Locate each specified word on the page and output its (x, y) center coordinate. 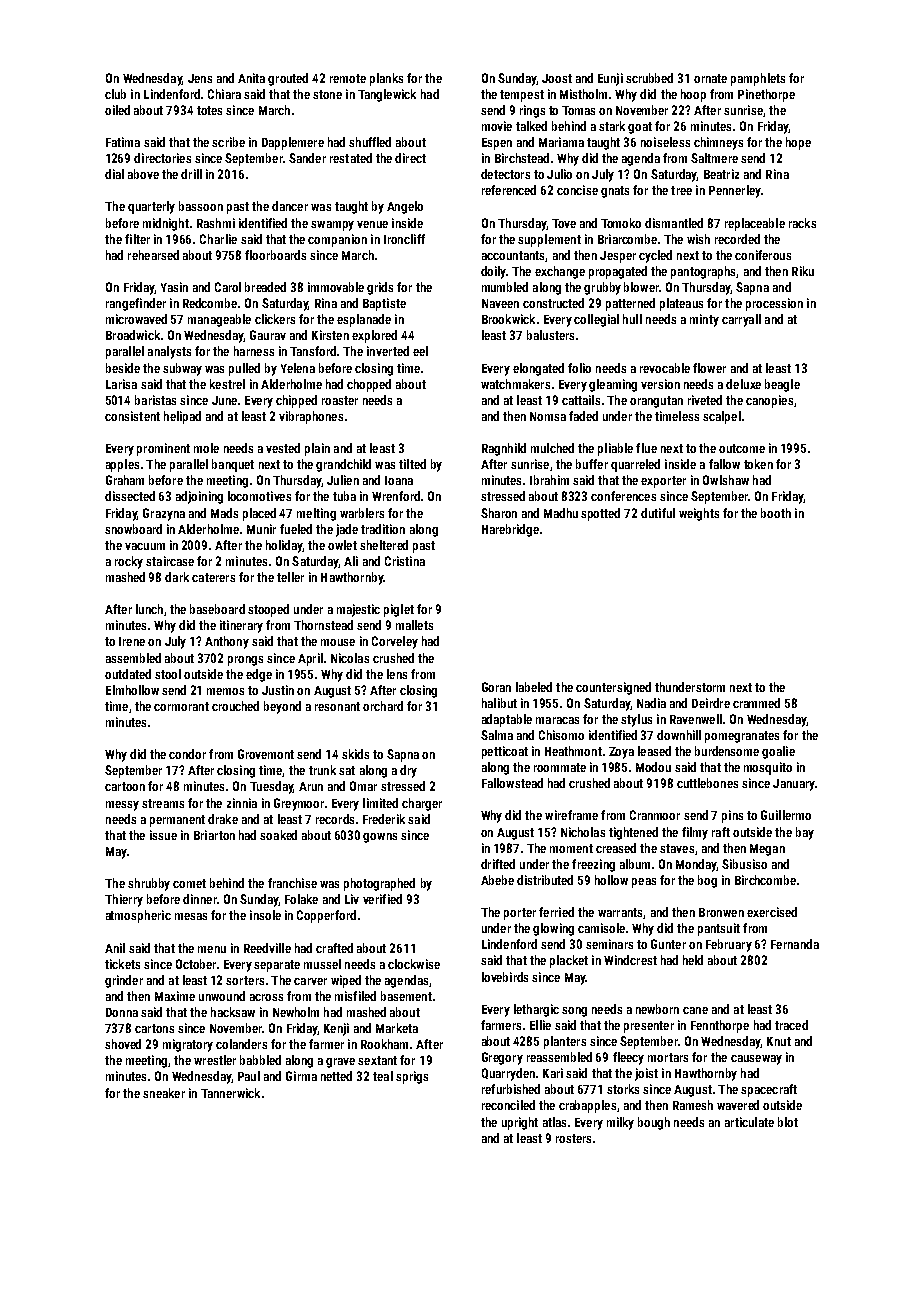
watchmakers (515, 384)
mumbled (505, 287)
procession (774, 304)
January (794, 785)
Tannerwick (230, 1093)
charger (422, 804)
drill (191, 174)
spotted (600, 514)
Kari (553, 1073)
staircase (170, 561)
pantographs (703, 272)
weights (699, 514)
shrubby (149, 884)
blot (788, 1122)
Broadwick (133, 335)
